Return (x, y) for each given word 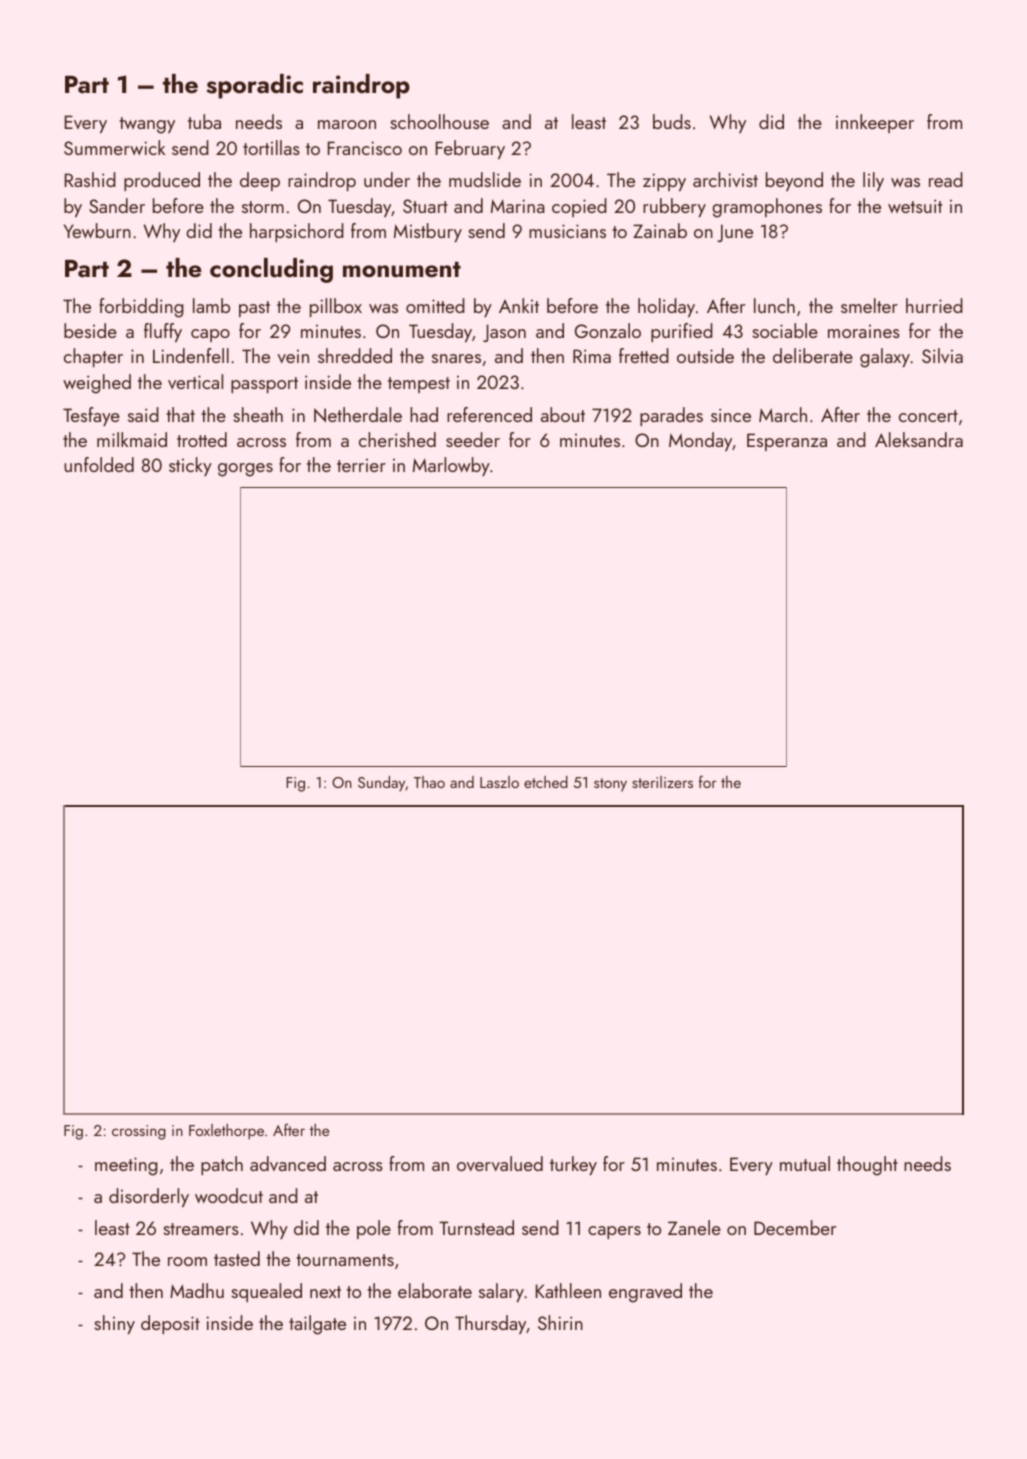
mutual (805, 1163)
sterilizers (662, 782)
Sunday (381, 784)
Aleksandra (919, 439)
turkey (573, 1165)
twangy (147, 125)
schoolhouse (439, 121)
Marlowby (451, 466)
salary (501, 1292)
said (143, 414)
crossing (139, 1132)
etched (546, 782)
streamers (201, 1229)
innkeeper (875, 123)
